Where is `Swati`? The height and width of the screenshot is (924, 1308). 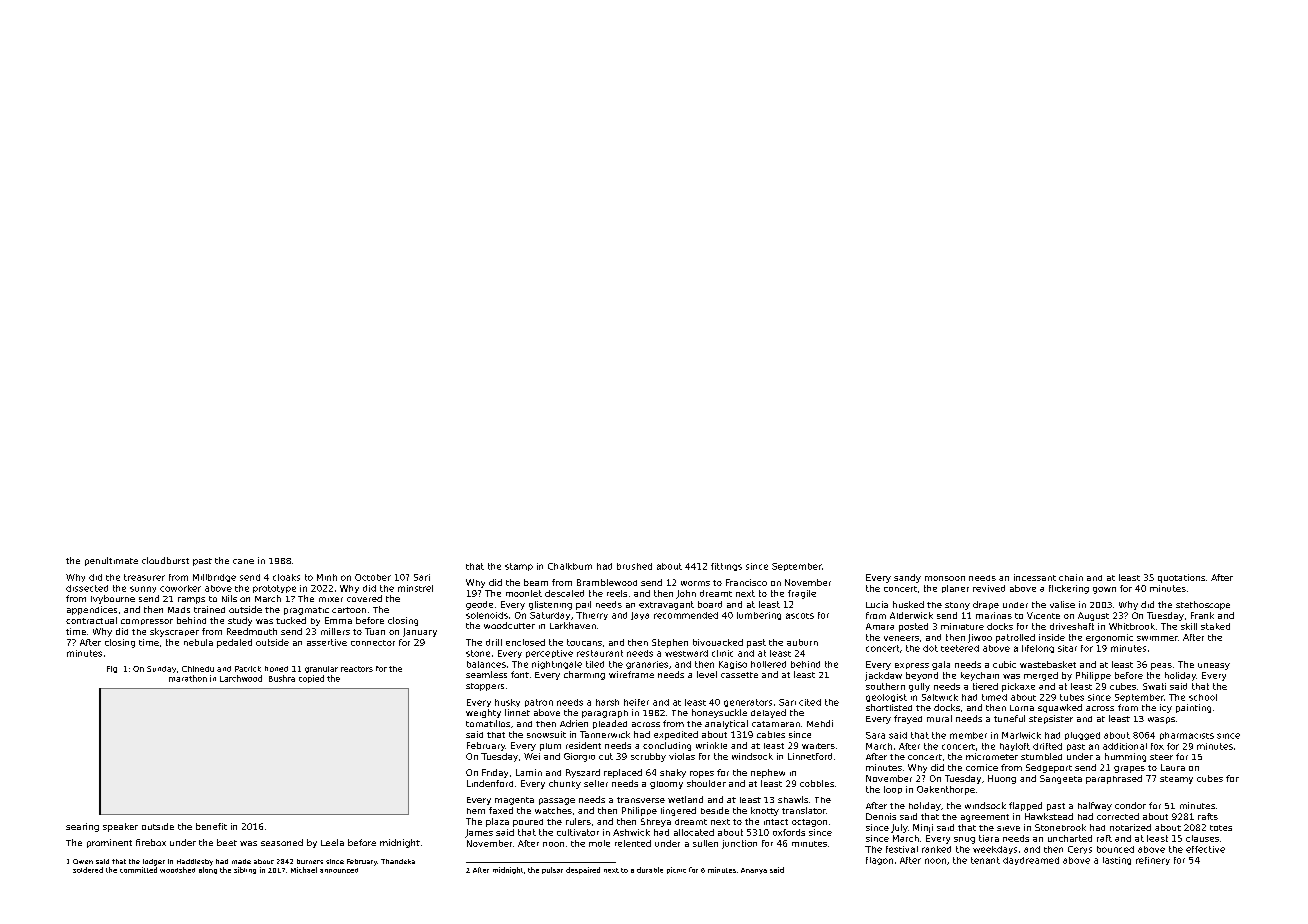 Swati is located at coordinates (1154, 686).
